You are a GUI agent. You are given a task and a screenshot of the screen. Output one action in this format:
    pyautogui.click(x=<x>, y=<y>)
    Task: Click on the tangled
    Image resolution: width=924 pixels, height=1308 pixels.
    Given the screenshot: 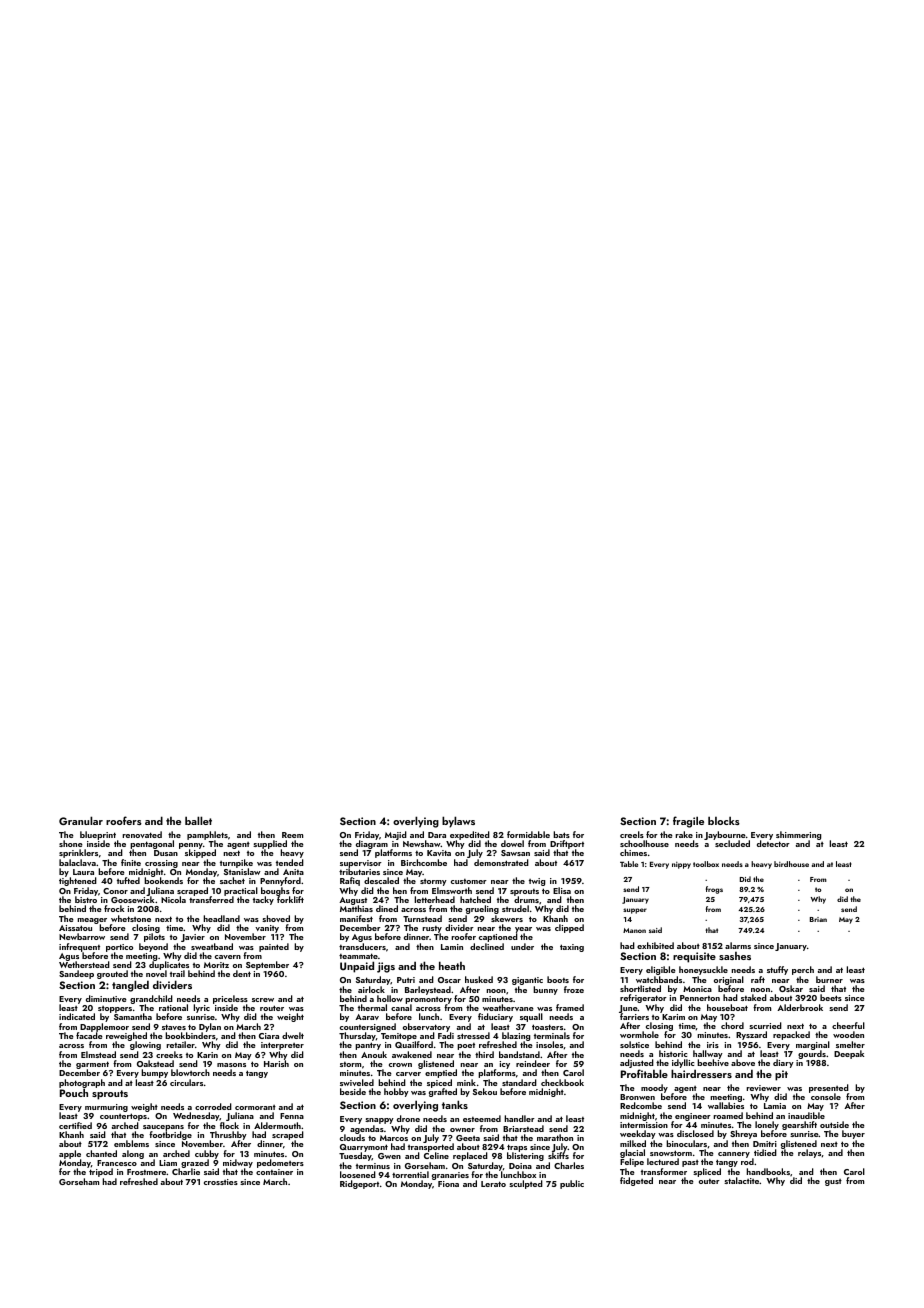 What is the action you would take?
    pyautogui.click(x=130, y=986)
